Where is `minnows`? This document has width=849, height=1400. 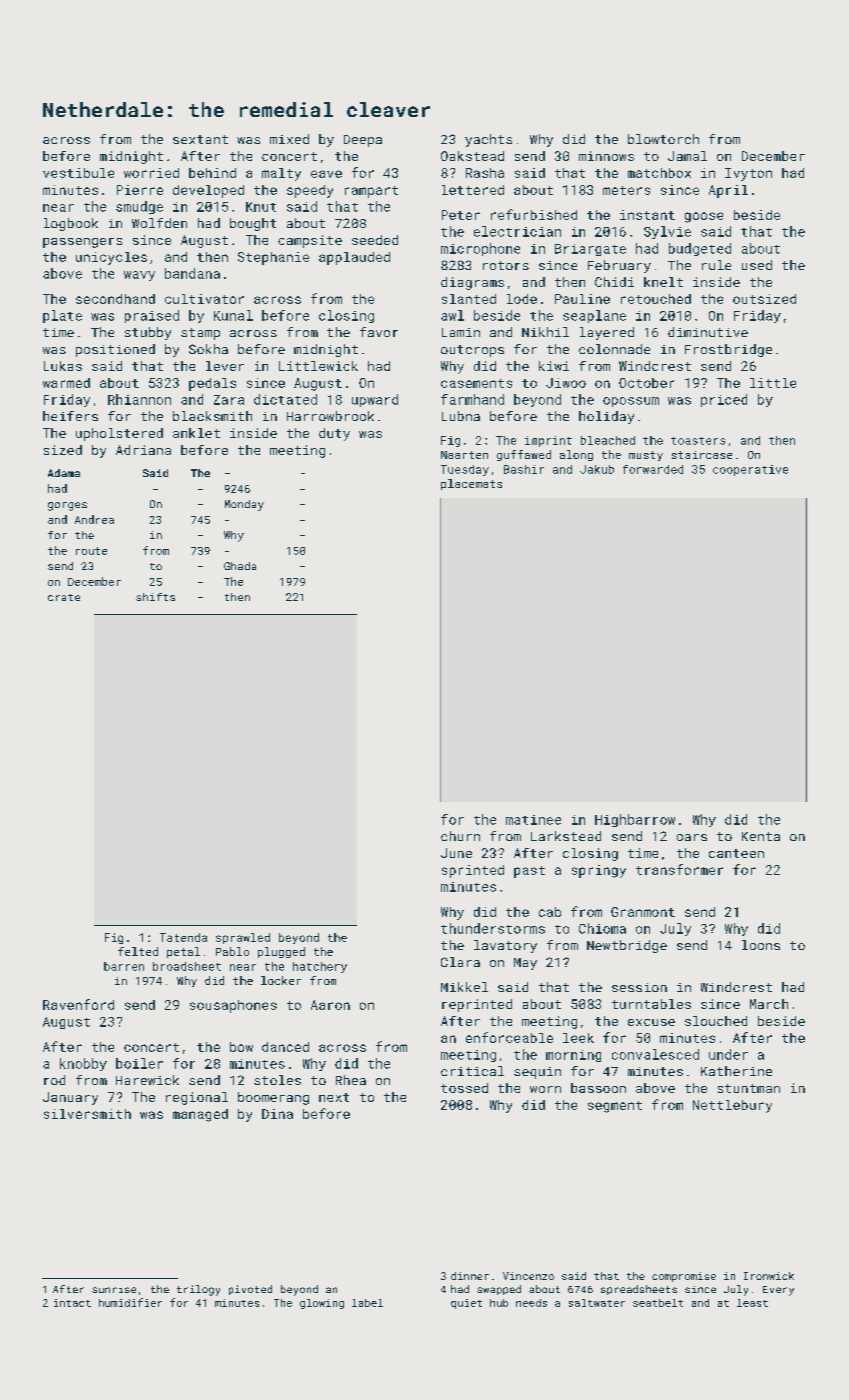
minnows is located at coordinates (606, 156).
